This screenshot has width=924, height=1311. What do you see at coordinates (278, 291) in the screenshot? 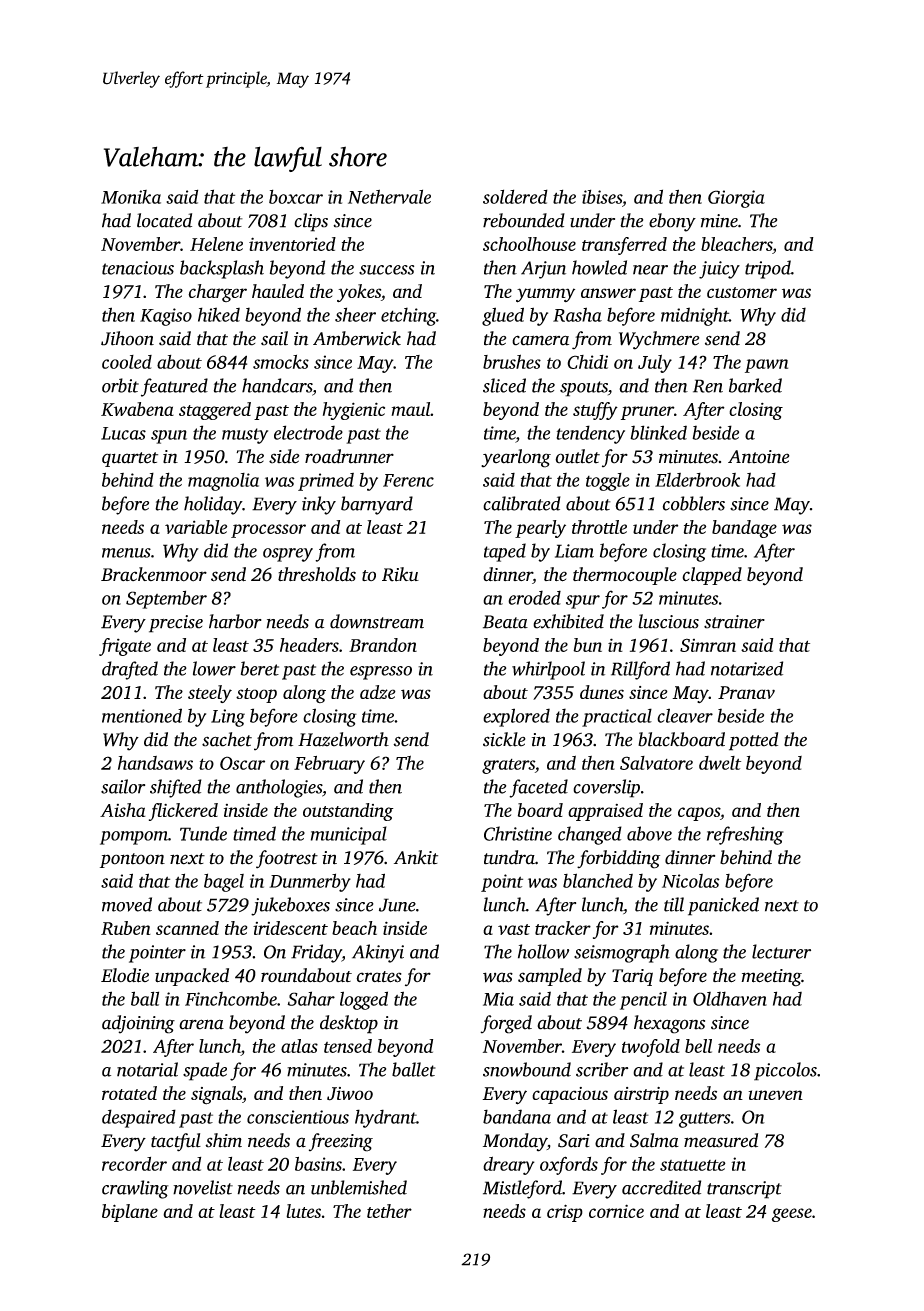
I see `hauled` at bounding box center [278, 291].
